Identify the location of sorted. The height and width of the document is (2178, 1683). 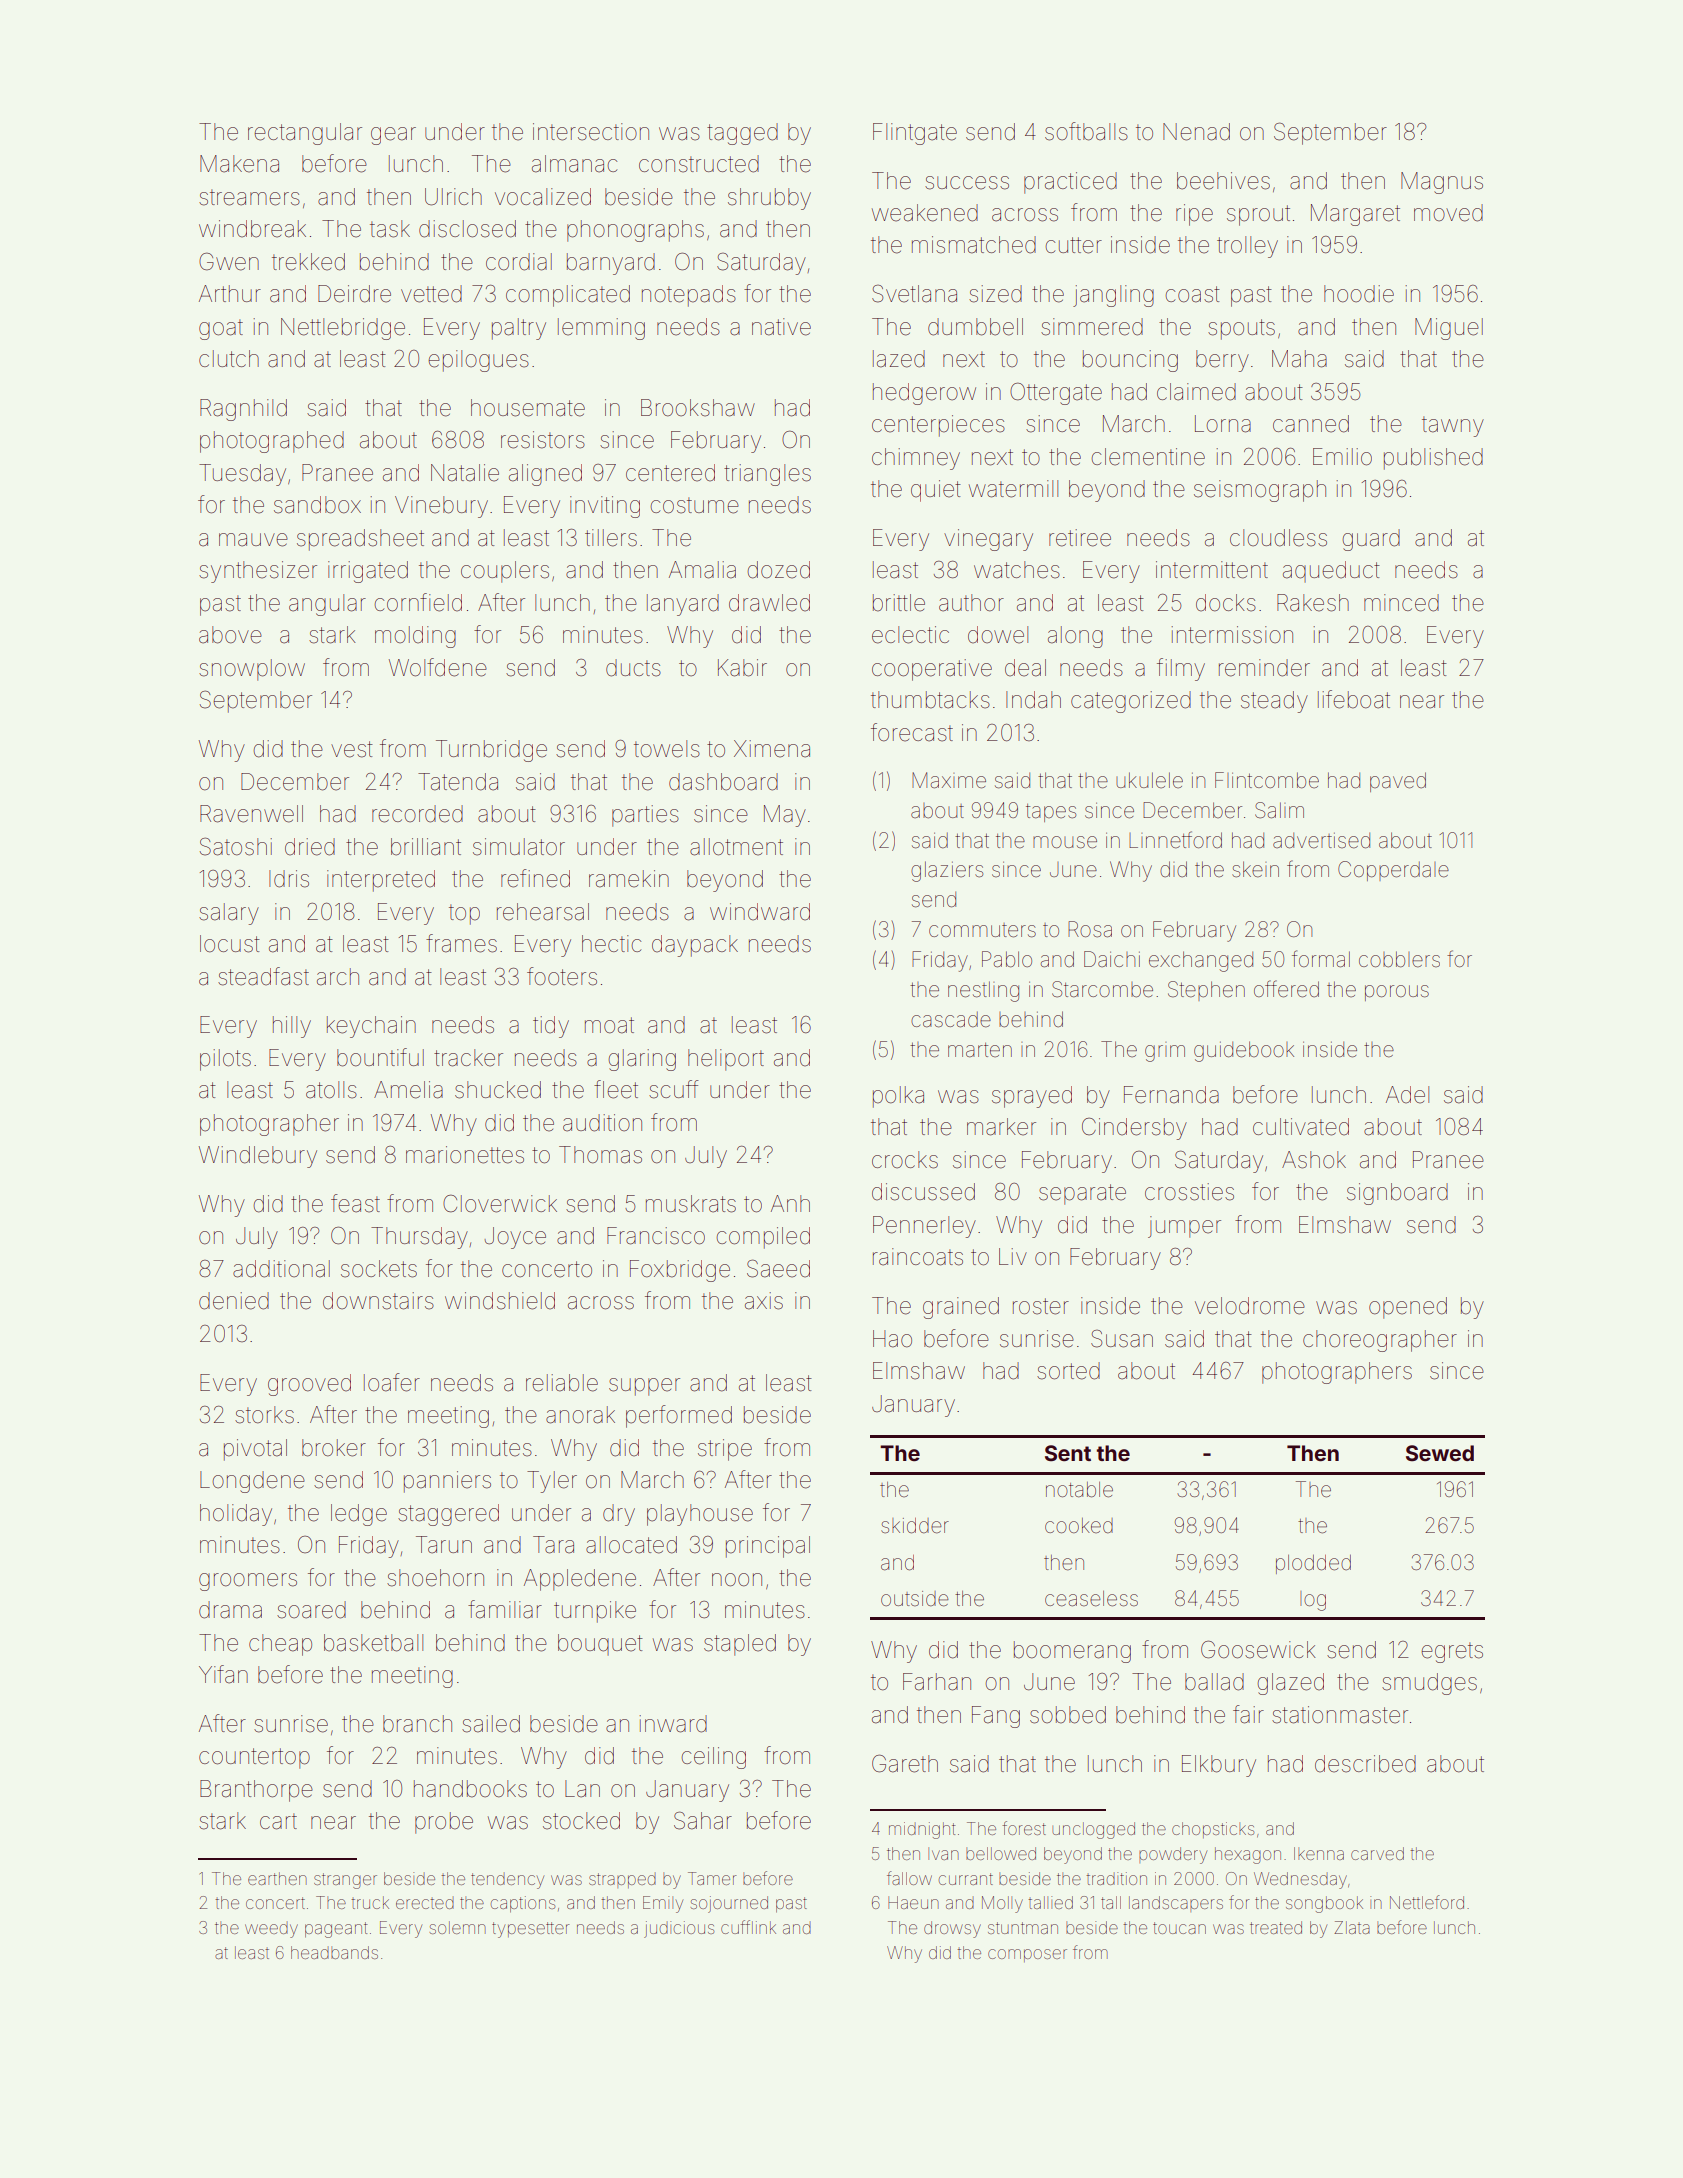
(1068, 1371).
